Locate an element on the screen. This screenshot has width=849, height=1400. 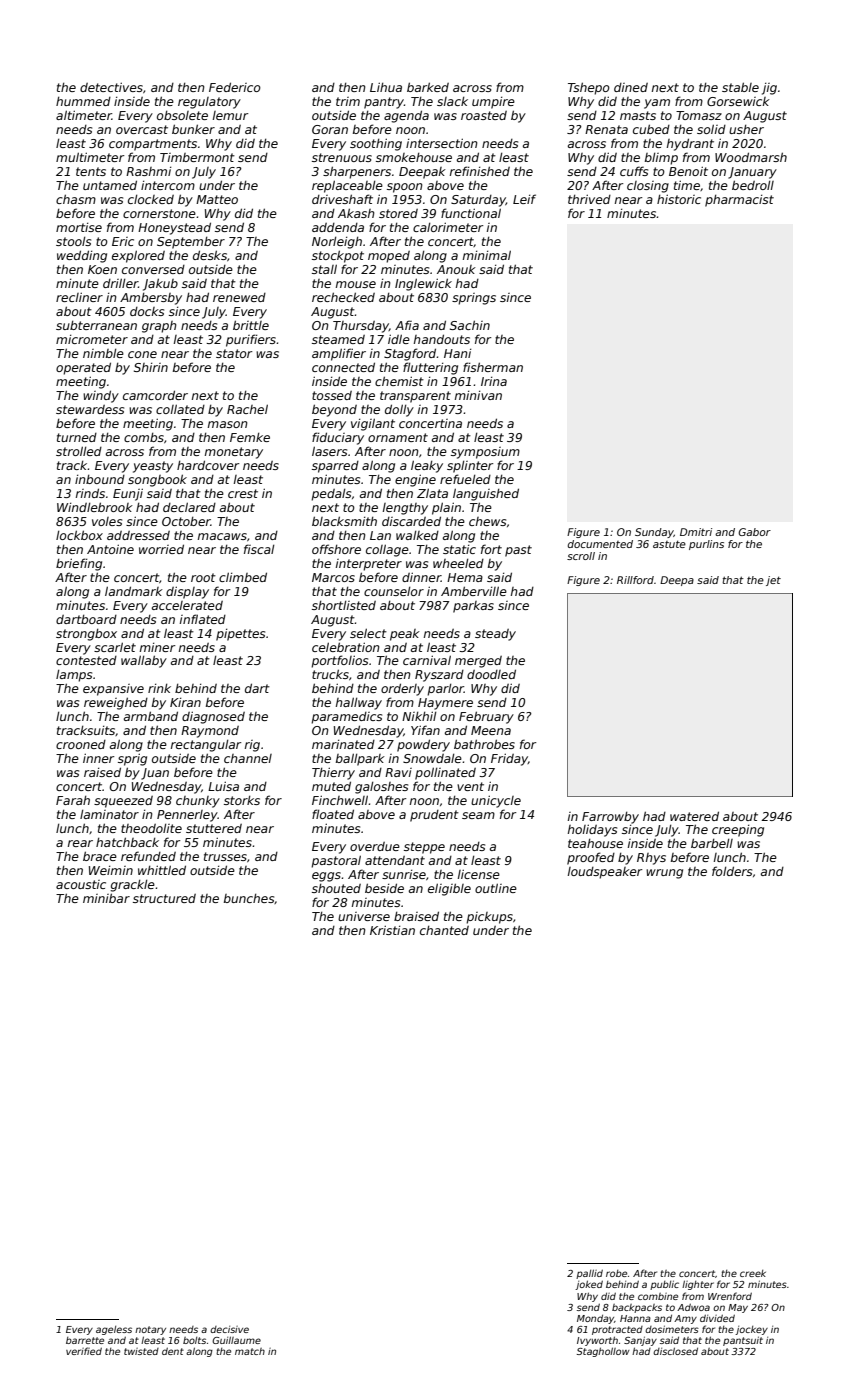
verified is located at coordinates (84, 1351).
